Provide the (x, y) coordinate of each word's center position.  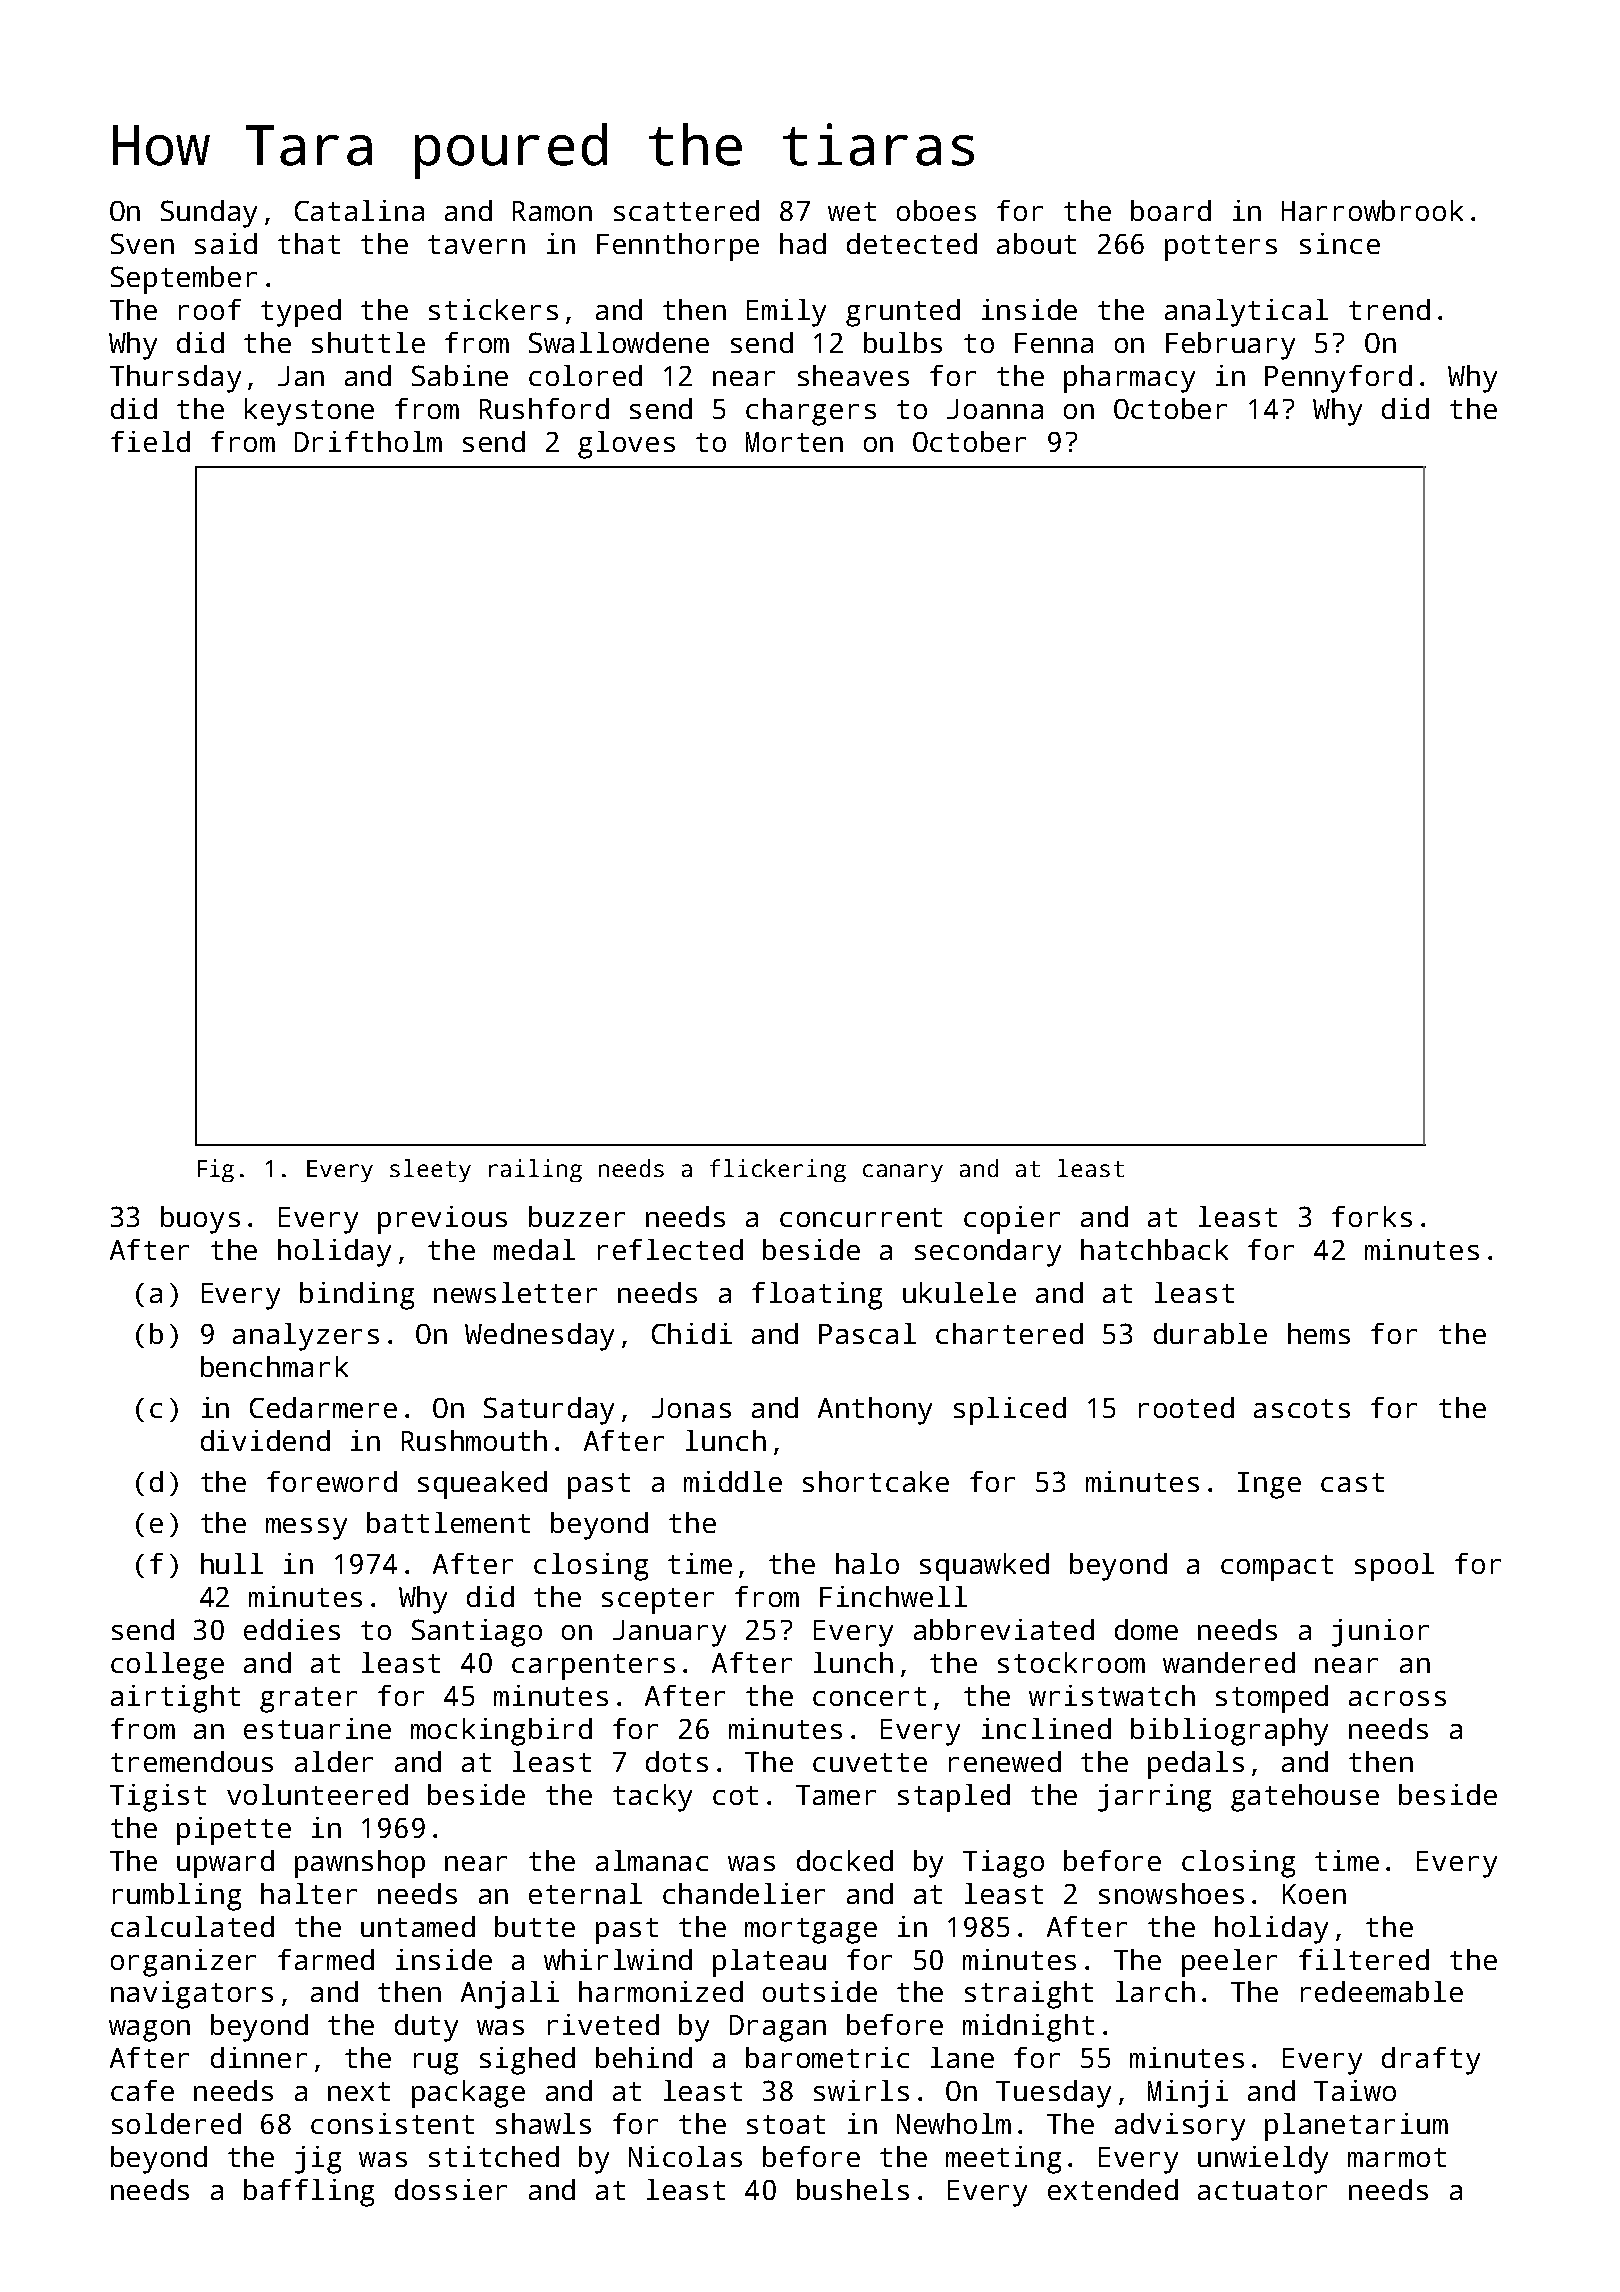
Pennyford (1338, 379)
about (1036, 243)
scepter (658, 1601)
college (167, 1666)
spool (1394, 1567)
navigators (192, 1995)
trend (1389, 309)
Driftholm (368, 441)
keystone (309, 412)
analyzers (306, 1337)
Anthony (875, 1411)
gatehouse (1305, 1798)
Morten (794, 442)
